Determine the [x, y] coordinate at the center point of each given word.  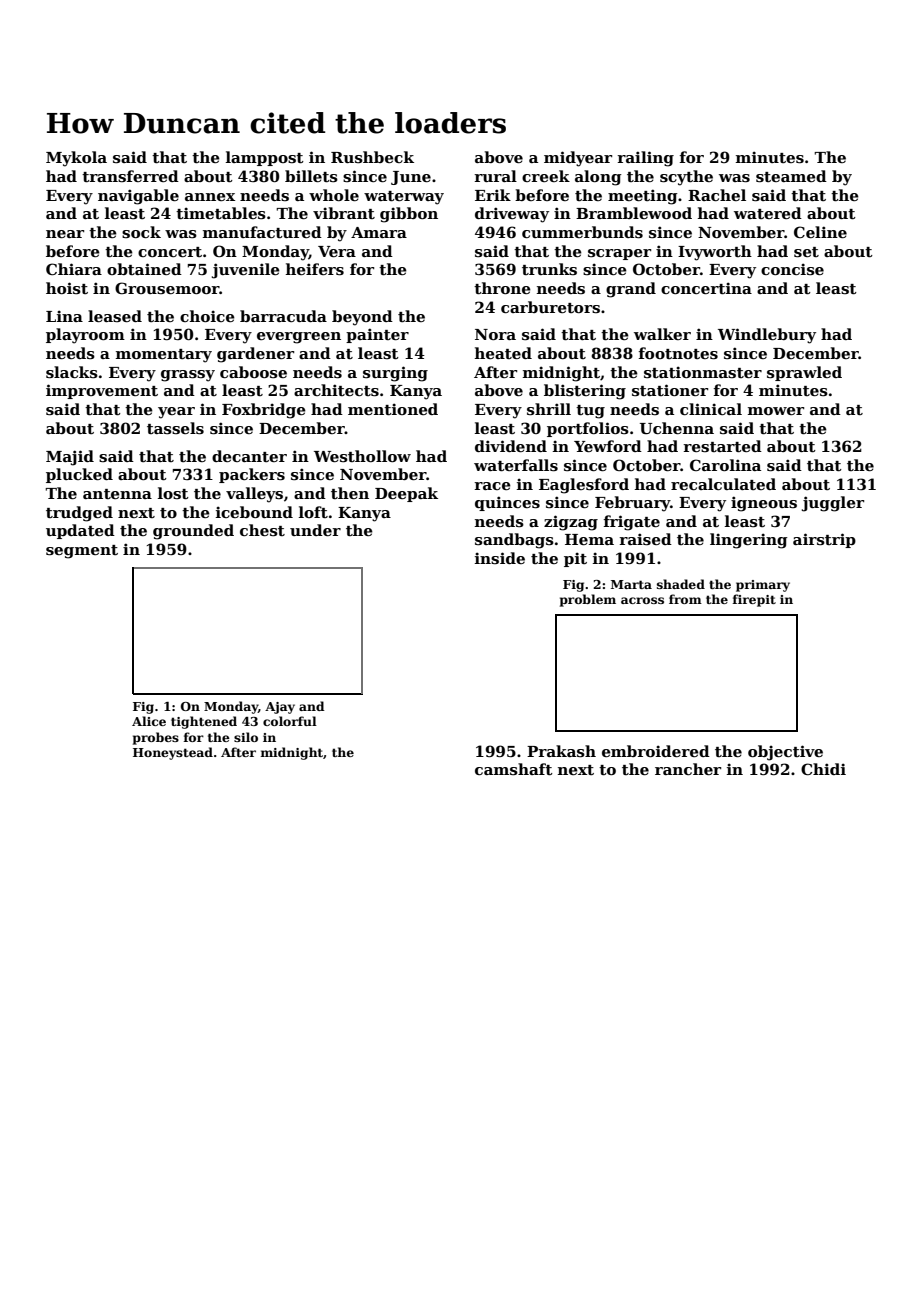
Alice [149, 721]
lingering [749, 541]
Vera [337, 251]
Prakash [561, 751]
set [806, 252]
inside [500, 558]
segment [82, 552]
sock [141, 232]
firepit [754, 600]
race [492, 486]
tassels [175, 428]
